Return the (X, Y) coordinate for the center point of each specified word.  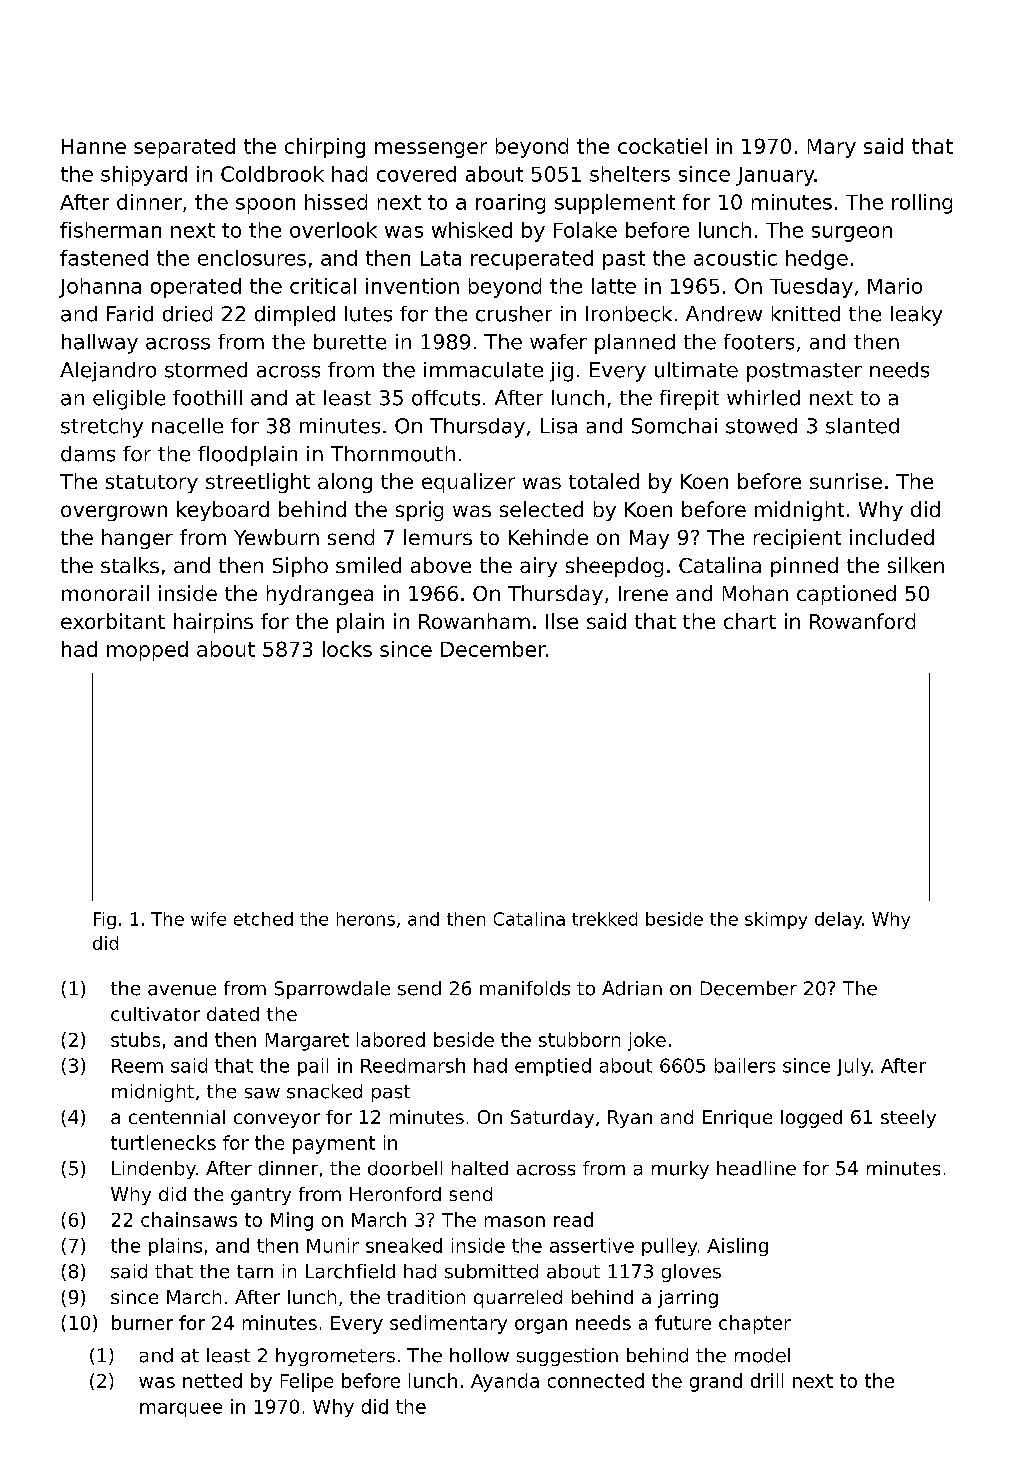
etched (263, 919)
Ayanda (505, 1382)
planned (635, 344)
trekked (604, 919)
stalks (130, 565)
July (854, 1067)
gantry (261, 1196)
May (649, 539)
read (573, 1219)
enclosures (252, 258)
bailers (745, 1065)
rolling (922, 204)
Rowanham (474, 621)
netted (212, 1380)
